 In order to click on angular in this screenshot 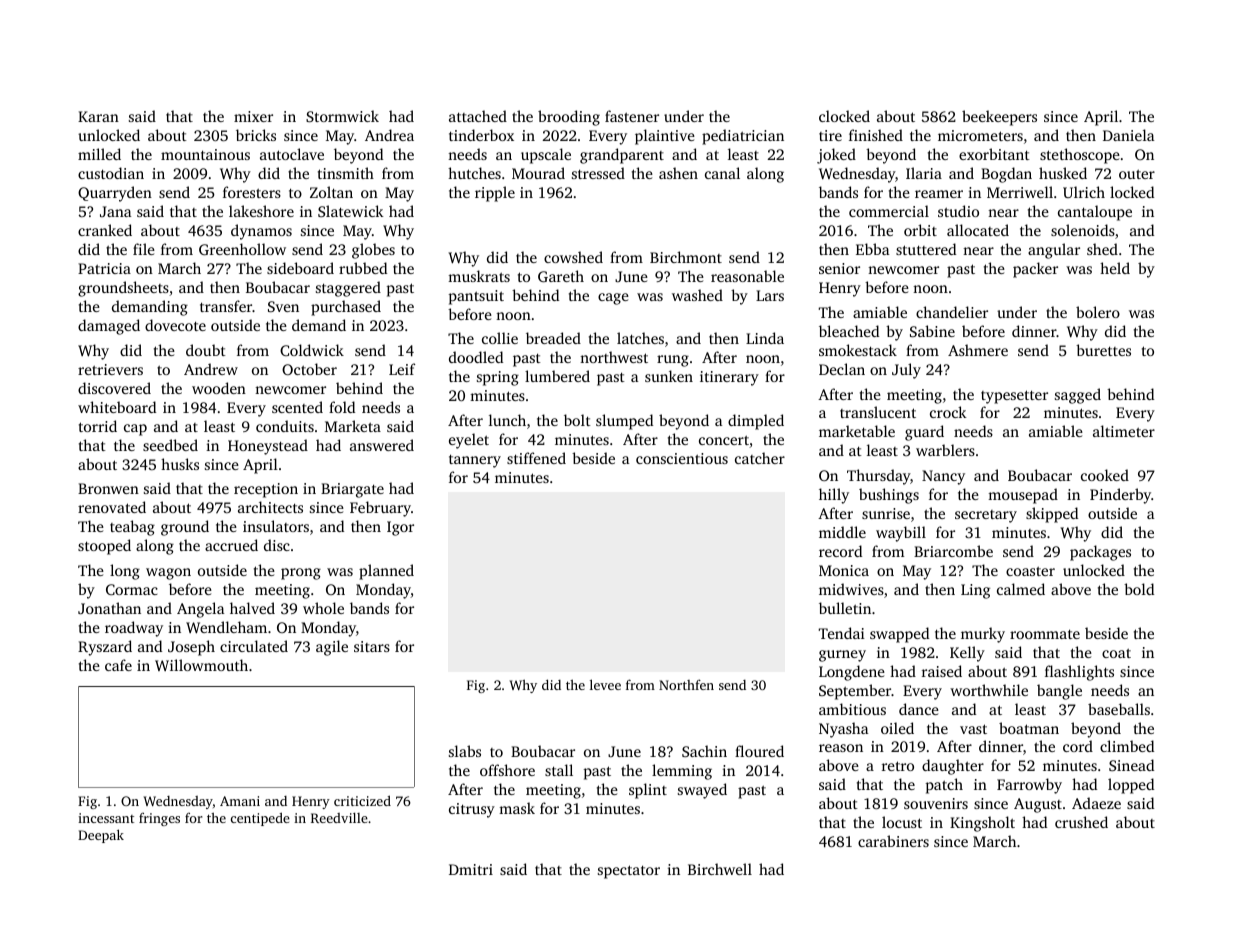, I will do `click(1054, 251)`.
